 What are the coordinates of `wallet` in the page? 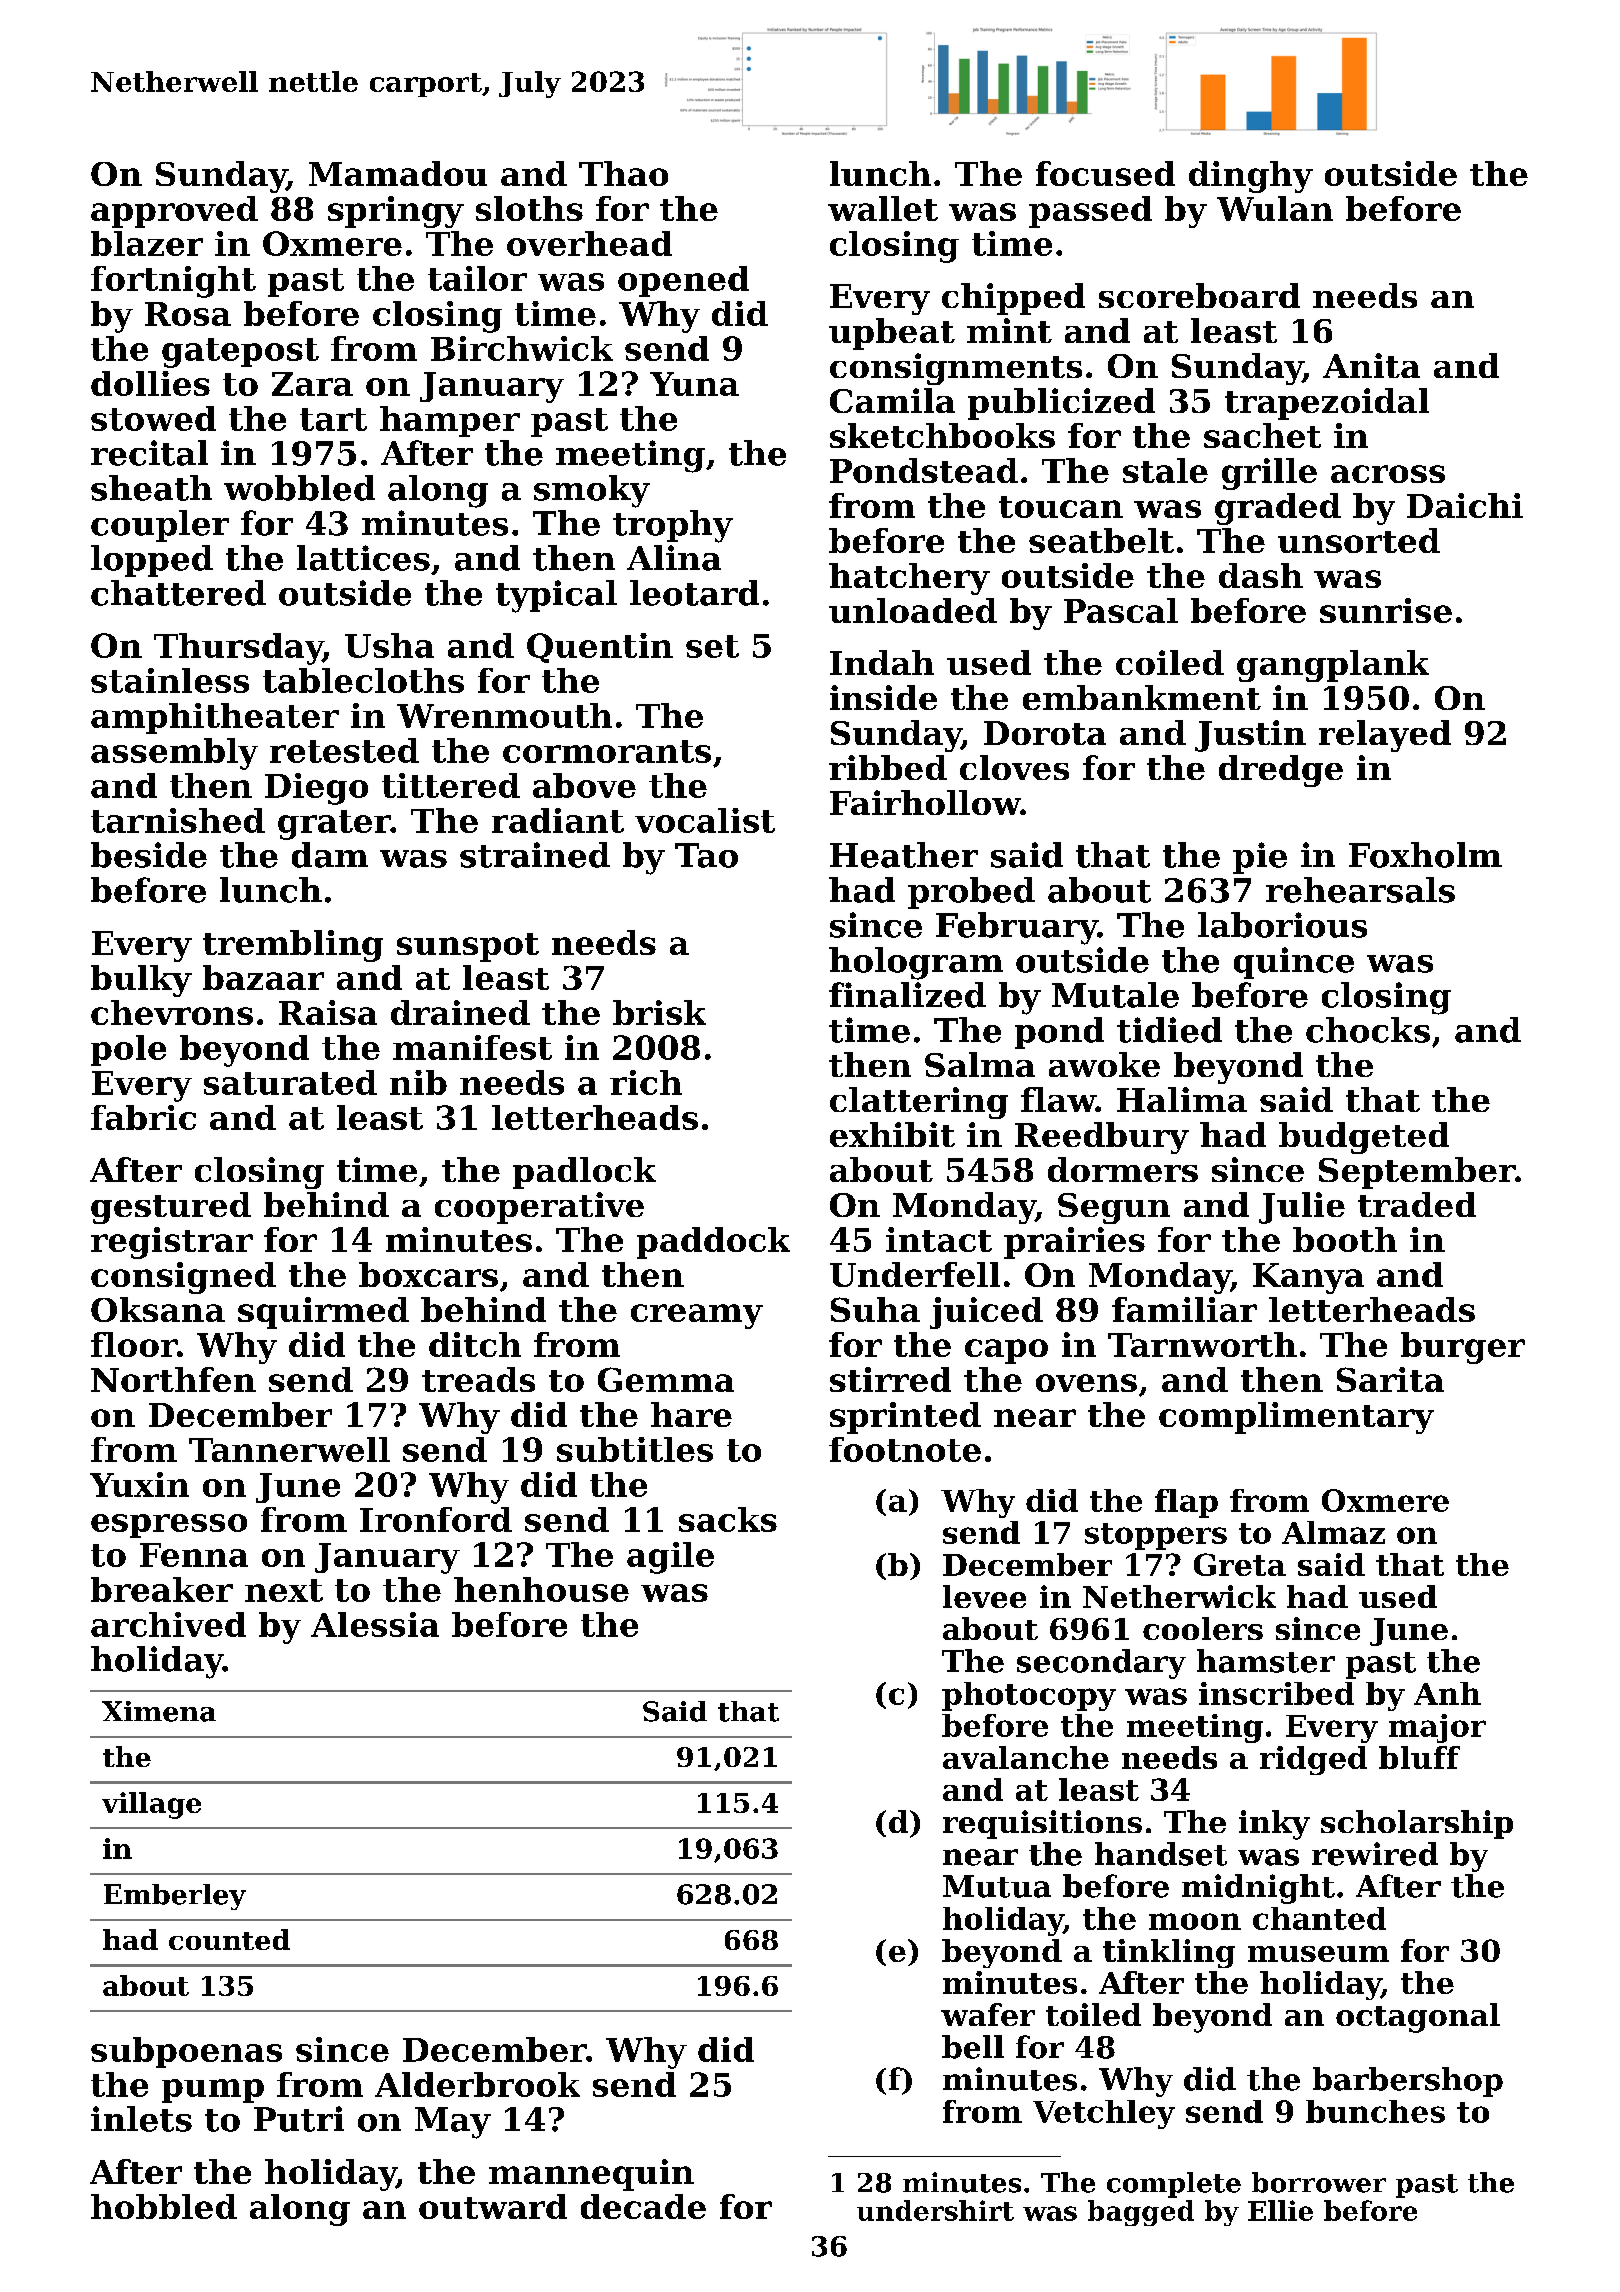 It's located at (883, 208).
